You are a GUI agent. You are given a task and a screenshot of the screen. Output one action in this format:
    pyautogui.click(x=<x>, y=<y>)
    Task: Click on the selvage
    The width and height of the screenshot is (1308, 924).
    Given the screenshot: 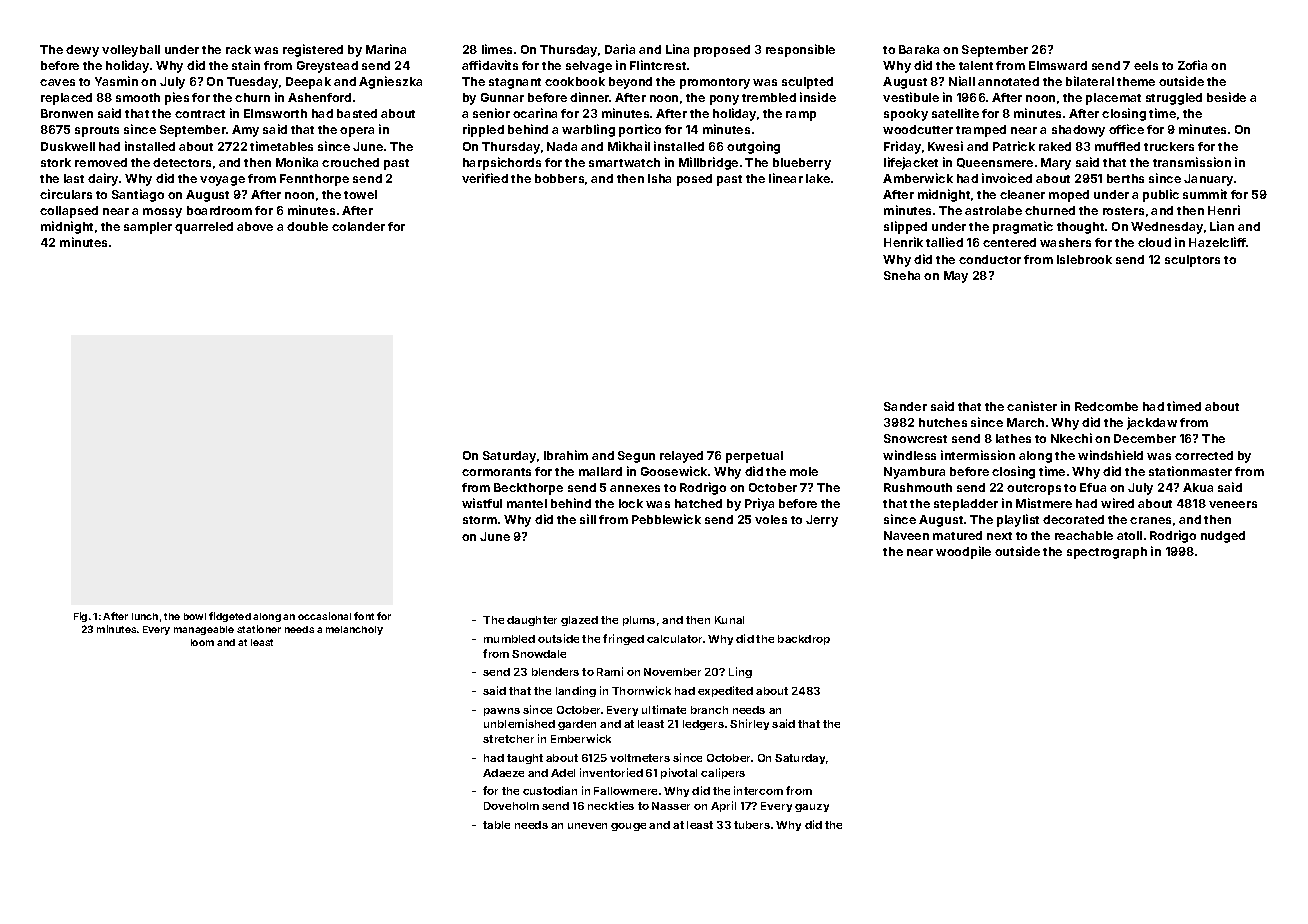 What is the action you would take?
    pyautogui.click(x=589, y=67)
